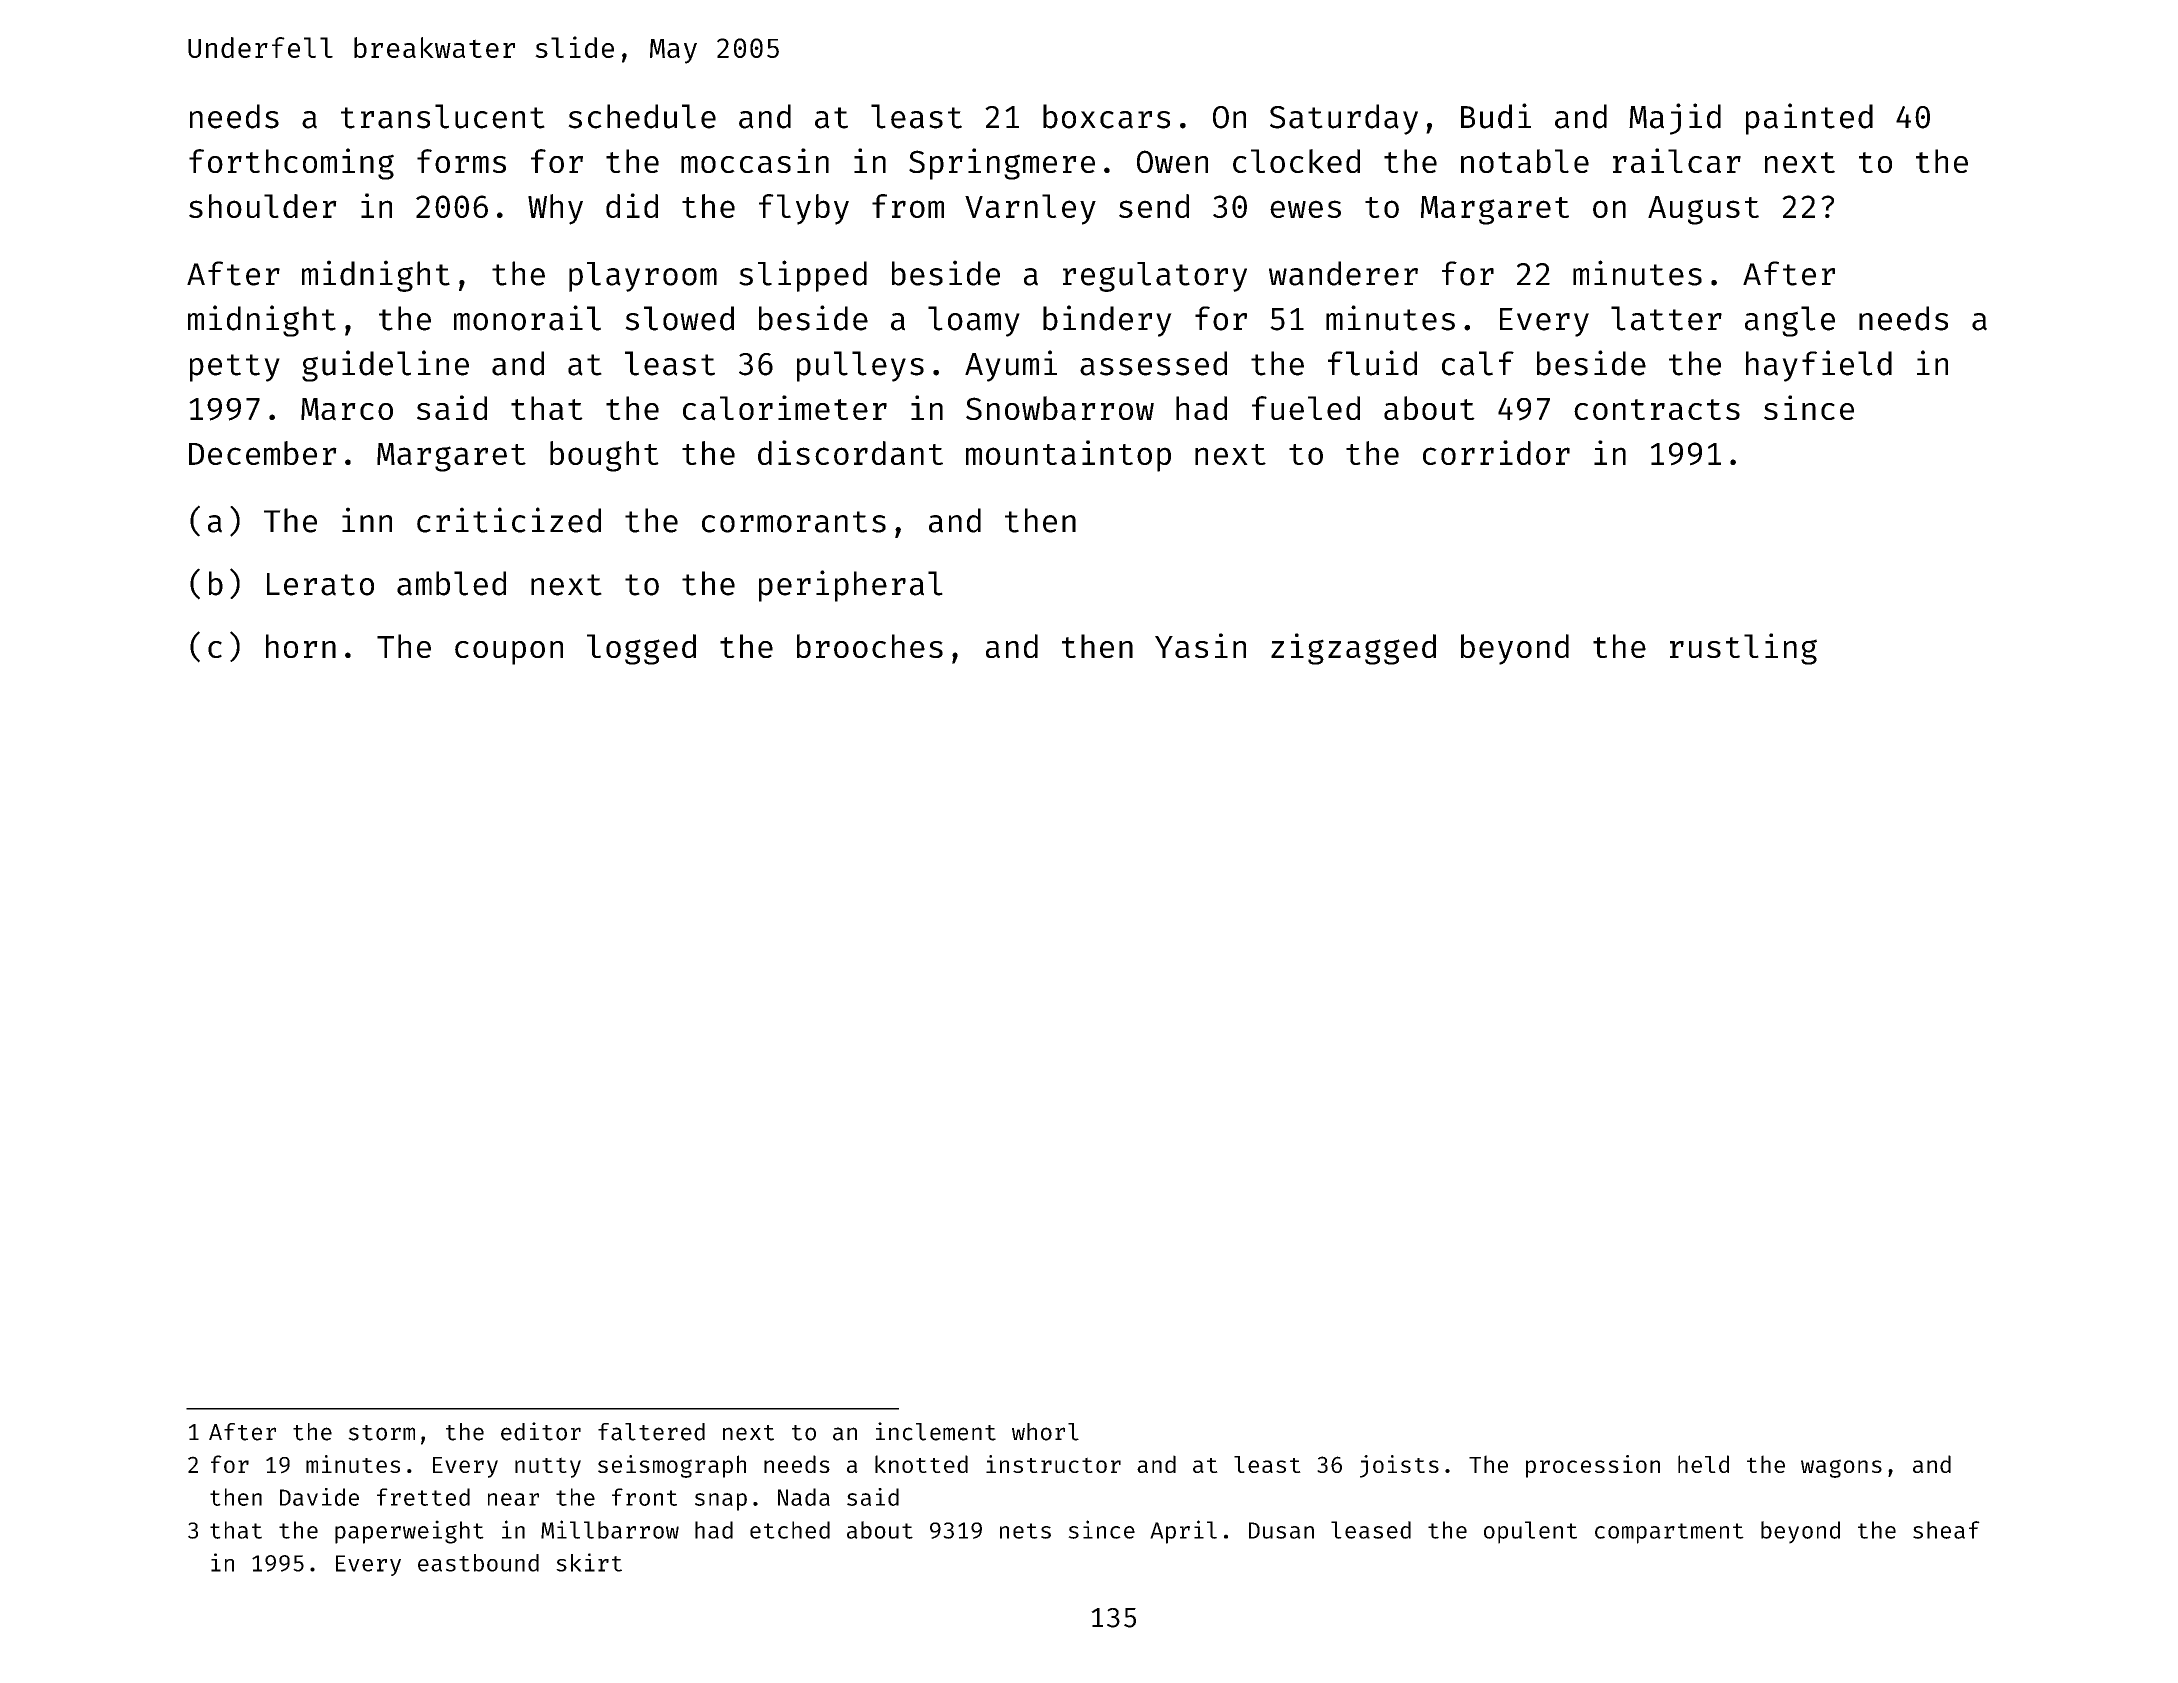  I want to click on skirt, so click(589, 1562).
